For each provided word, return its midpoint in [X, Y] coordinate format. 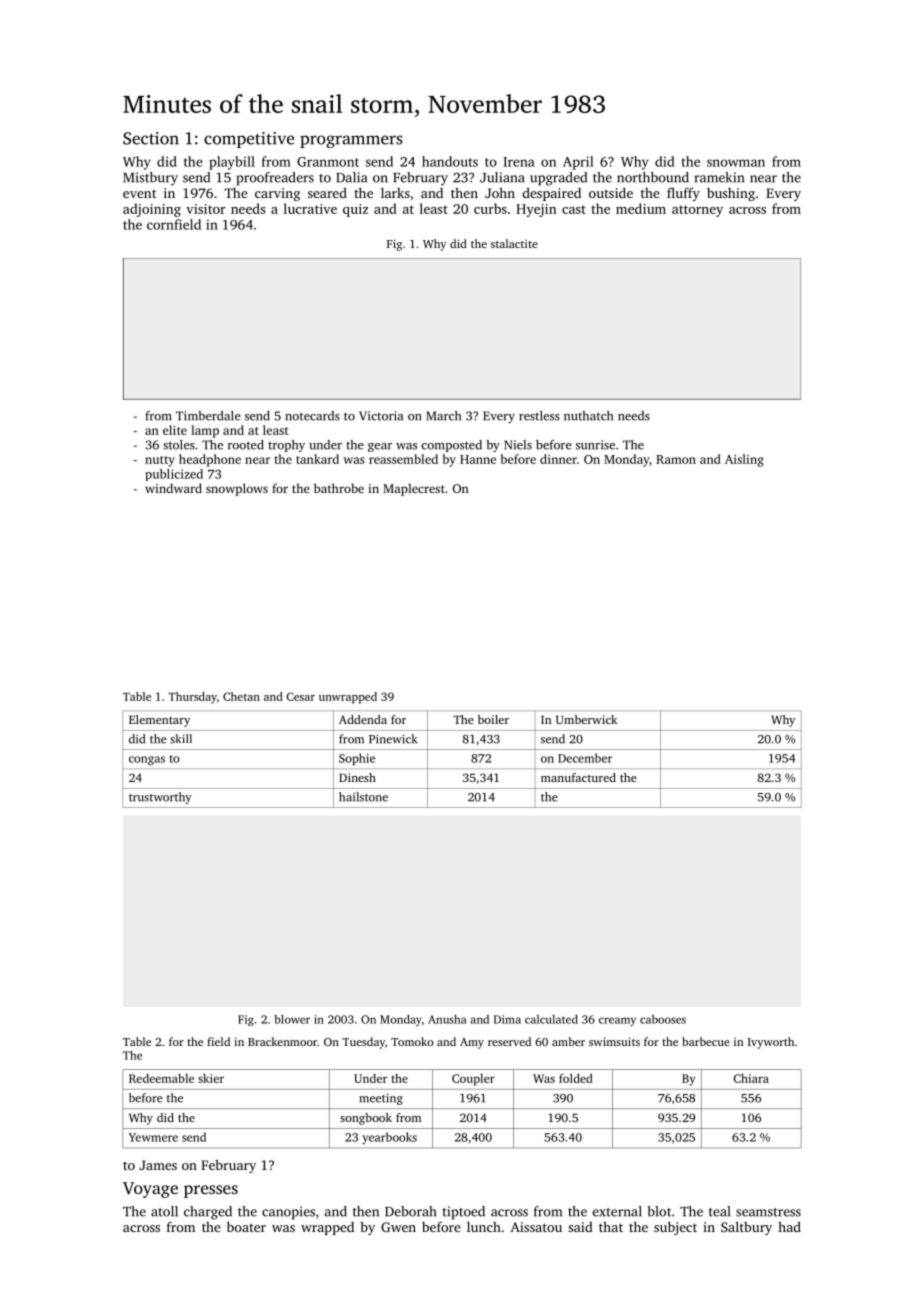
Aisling [744, 460]
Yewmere [153, 1137]
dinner [558, 459]
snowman [736, 163]
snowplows [237, 489]
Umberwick [586, 719]
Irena [519, 162]
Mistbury [150, 179]
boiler [493, 719]
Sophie [357, 759]
